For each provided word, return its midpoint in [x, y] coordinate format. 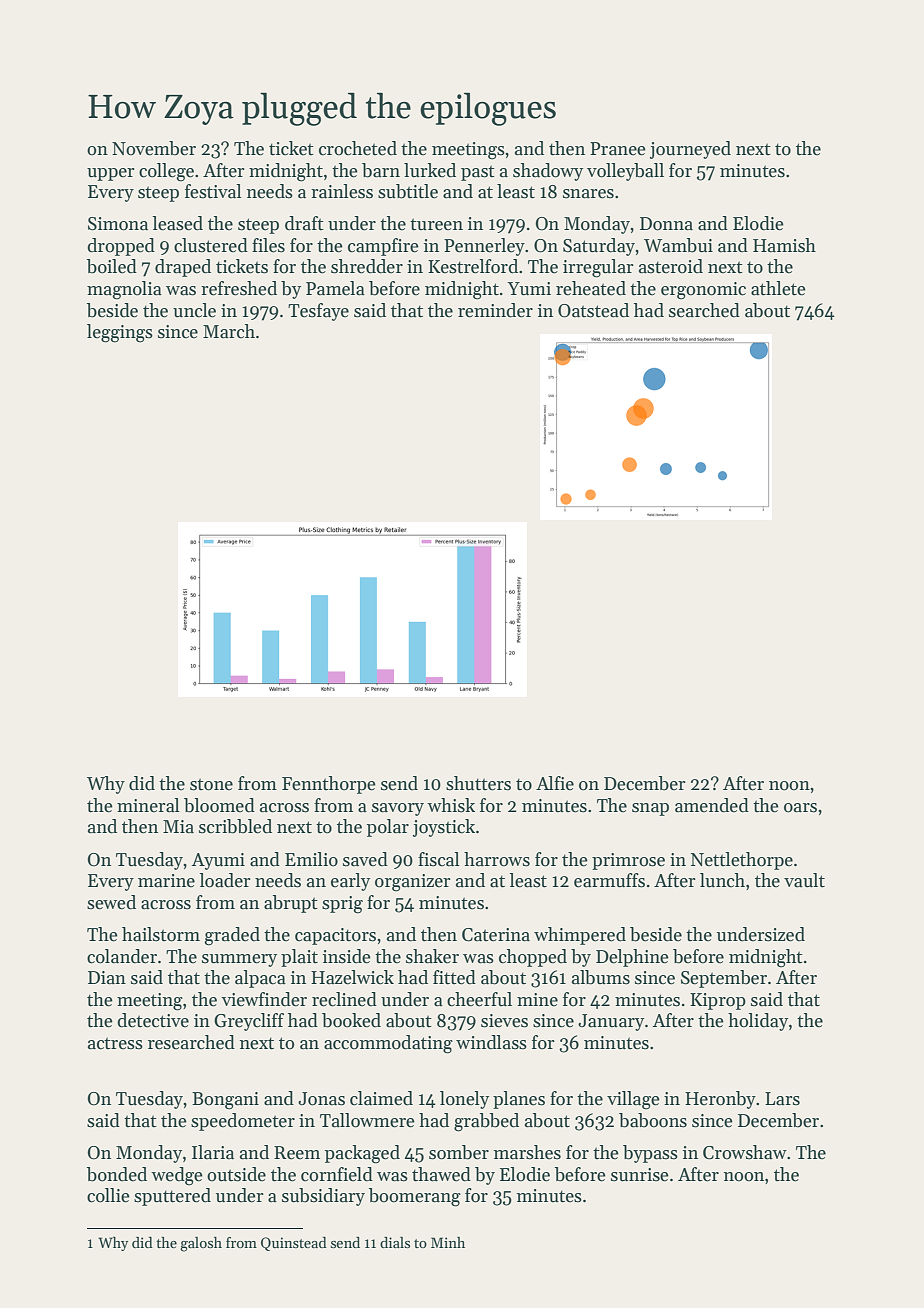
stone [211, 784]
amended [712, 805]
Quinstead [294, 1244]
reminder [495, 310]
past [478, 173]
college [166, 172]
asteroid [671, 266]
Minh [448, 1242]
